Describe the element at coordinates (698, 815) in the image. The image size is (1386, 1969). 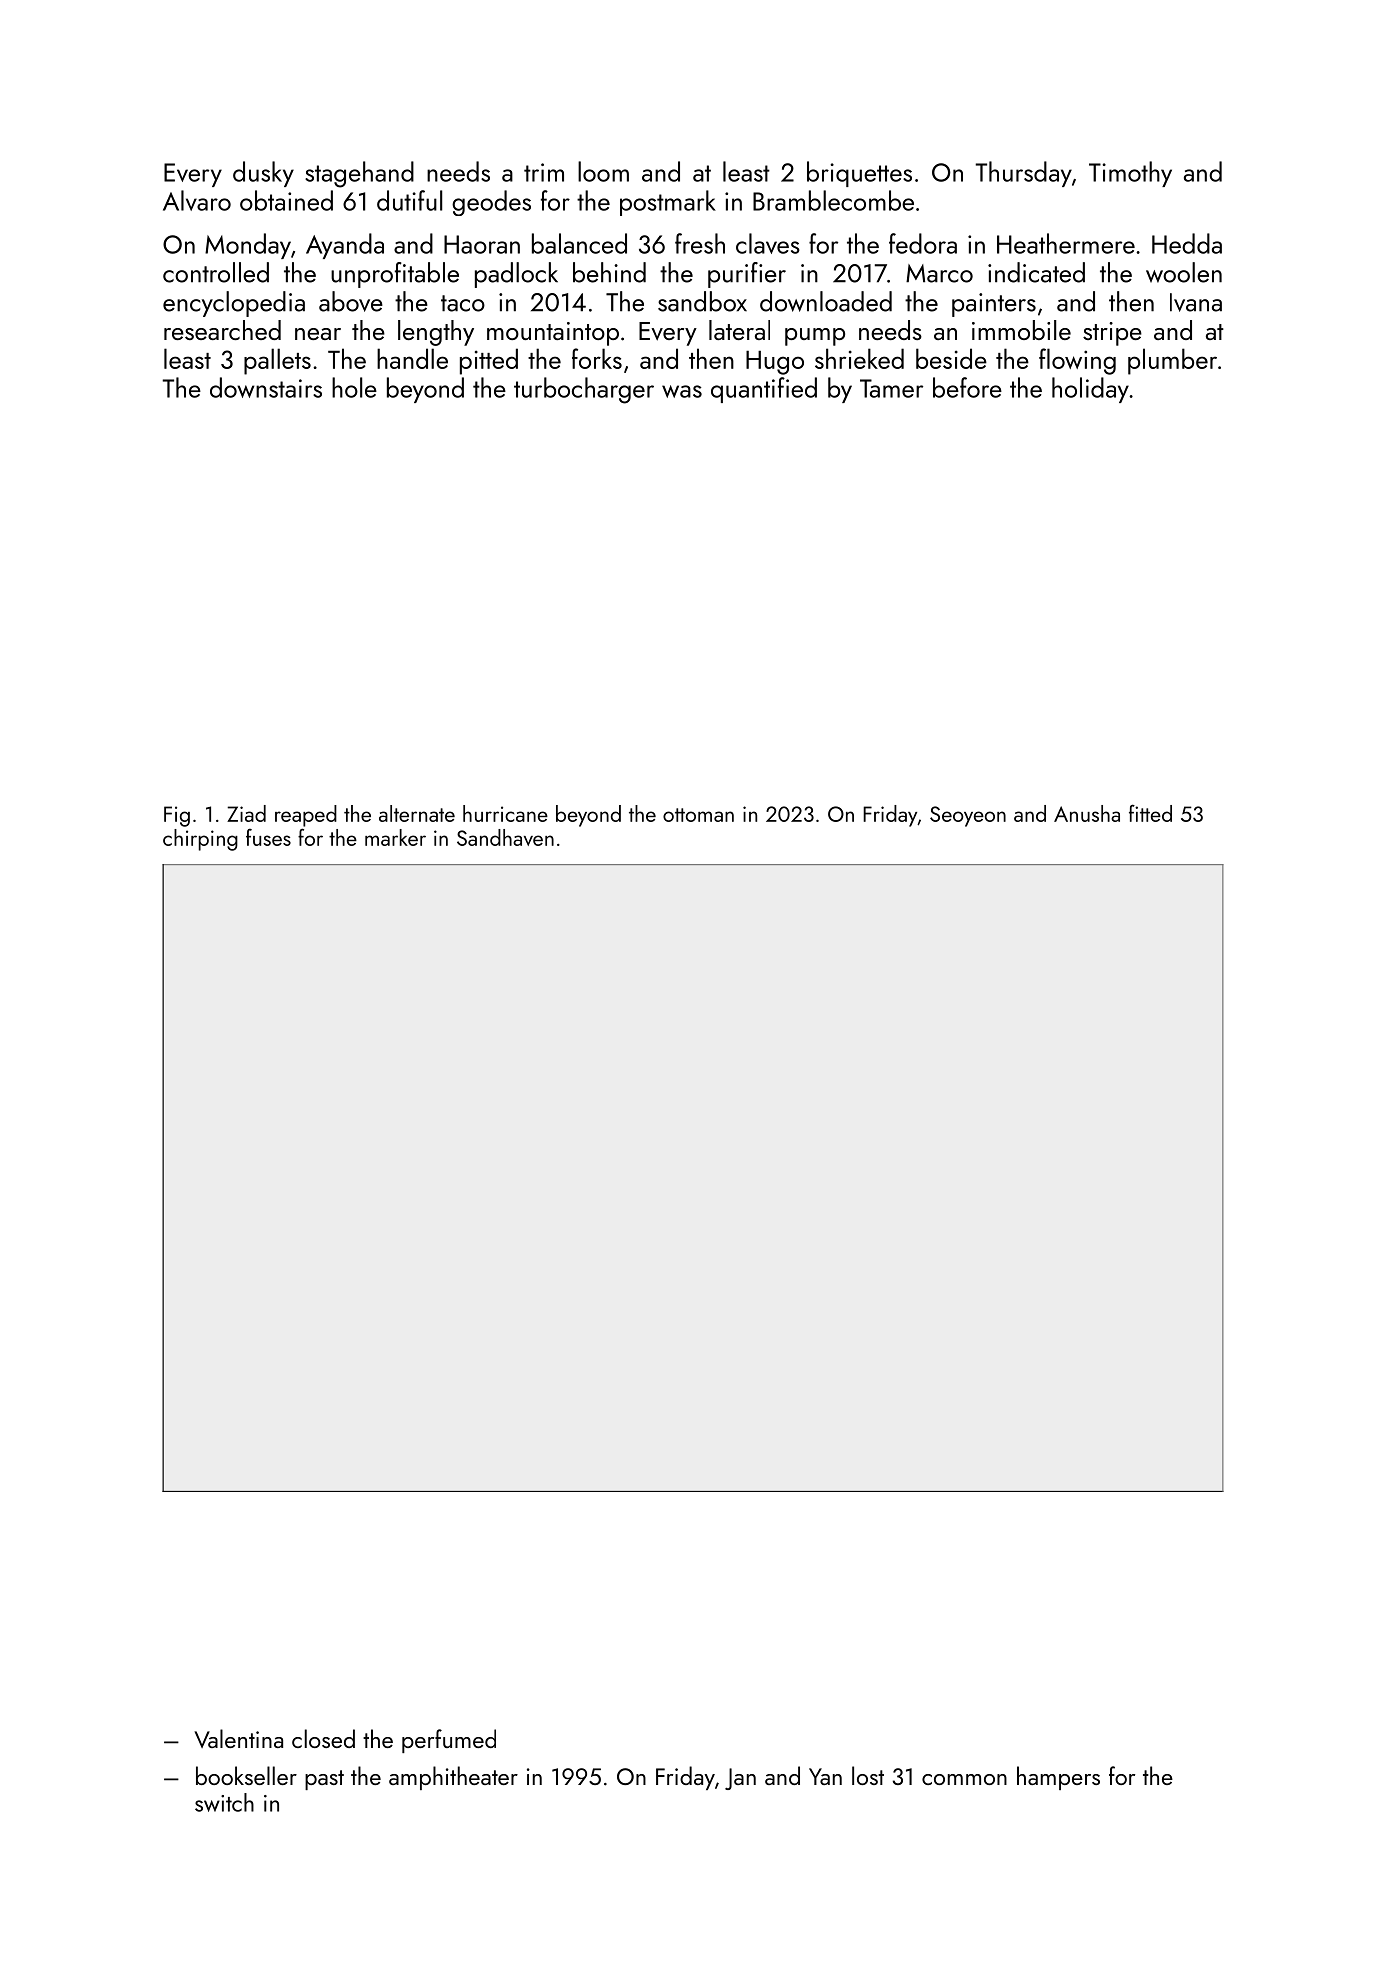
I see `ottoman` at that location.
